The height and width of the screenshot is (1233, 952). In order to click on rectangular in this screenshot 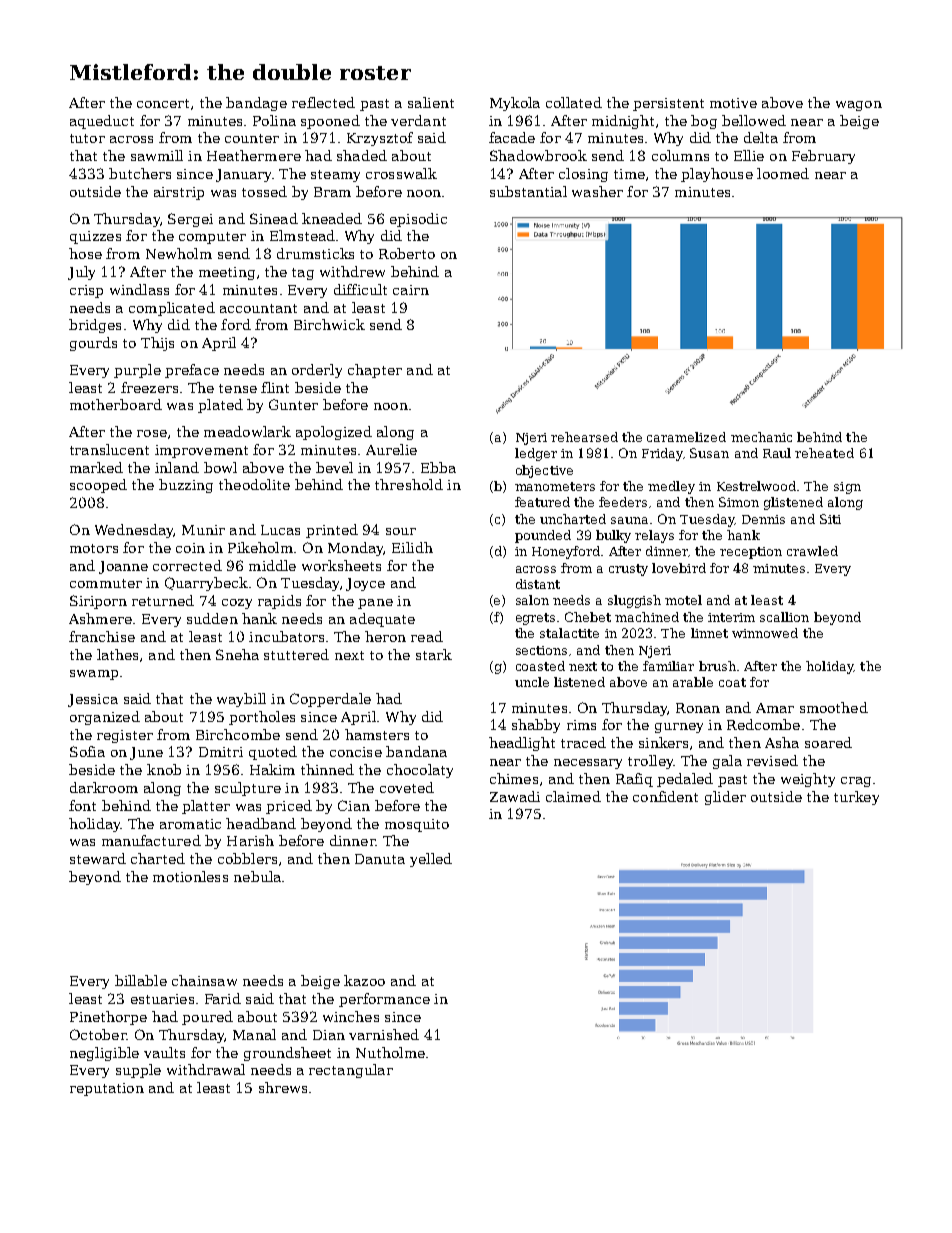, I will do `click(351, 1071)`.
